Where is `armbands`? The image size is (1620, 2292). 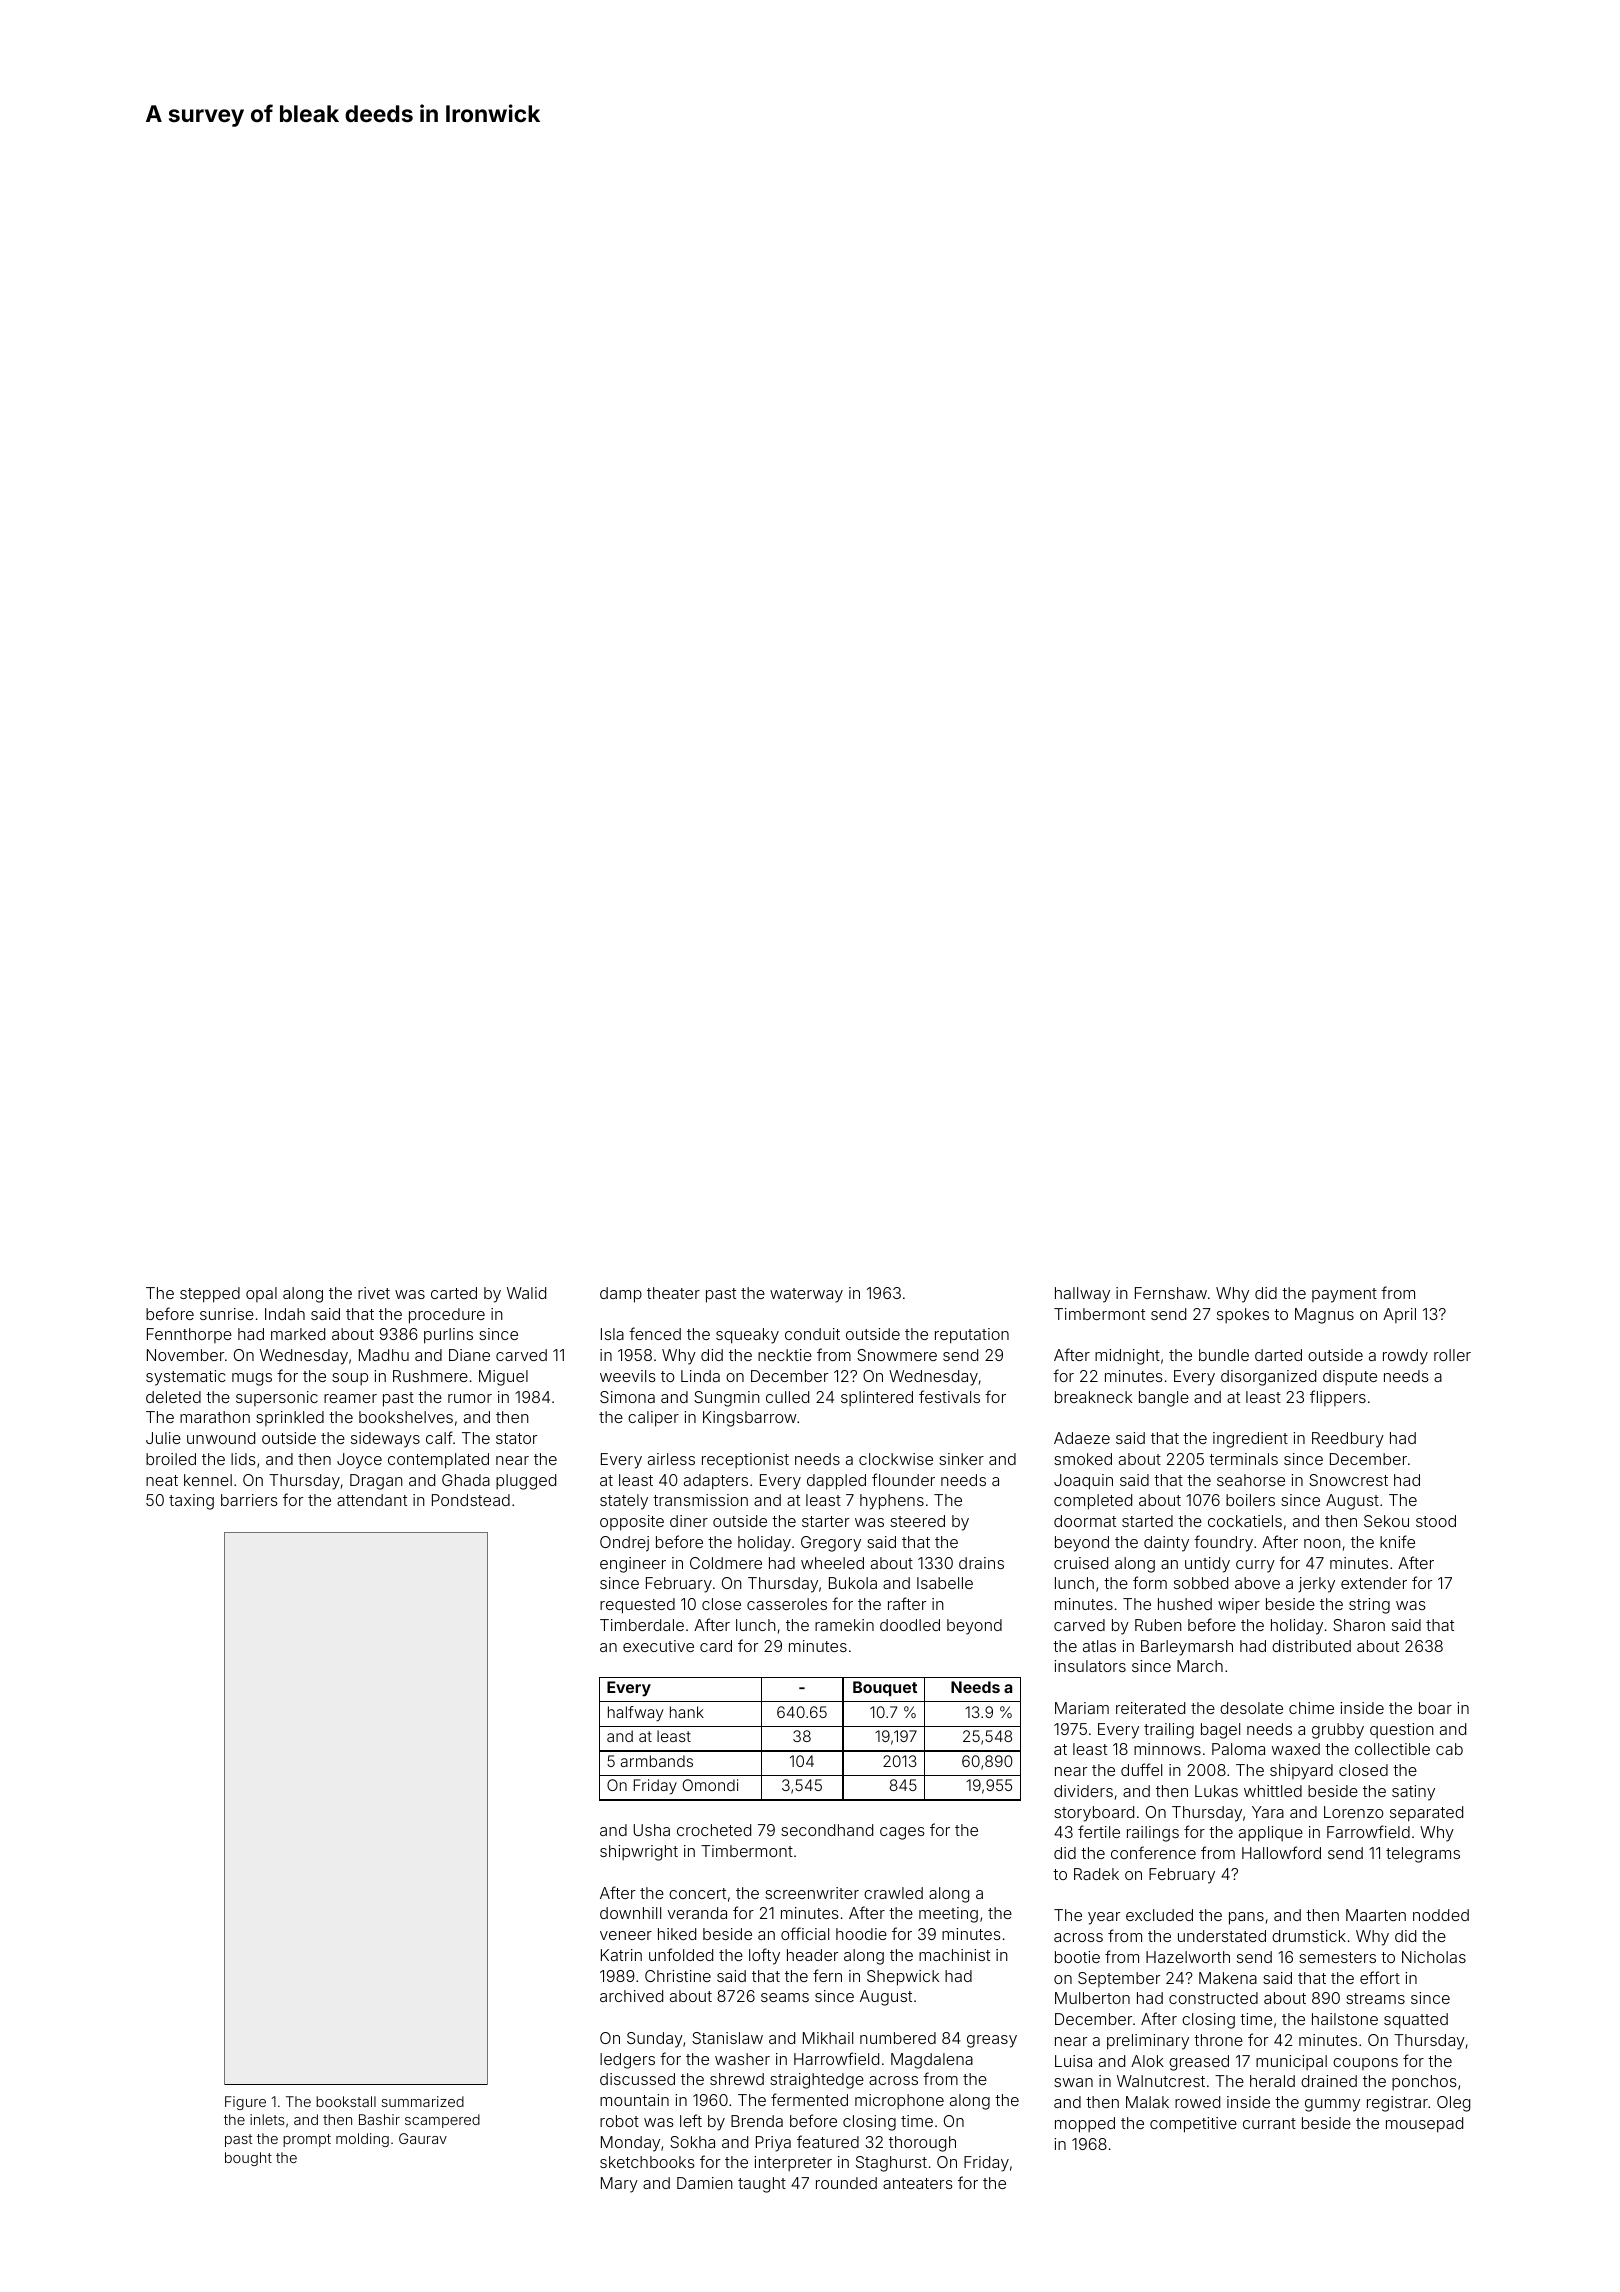
armbands is located at coordinates (657, 1761).
